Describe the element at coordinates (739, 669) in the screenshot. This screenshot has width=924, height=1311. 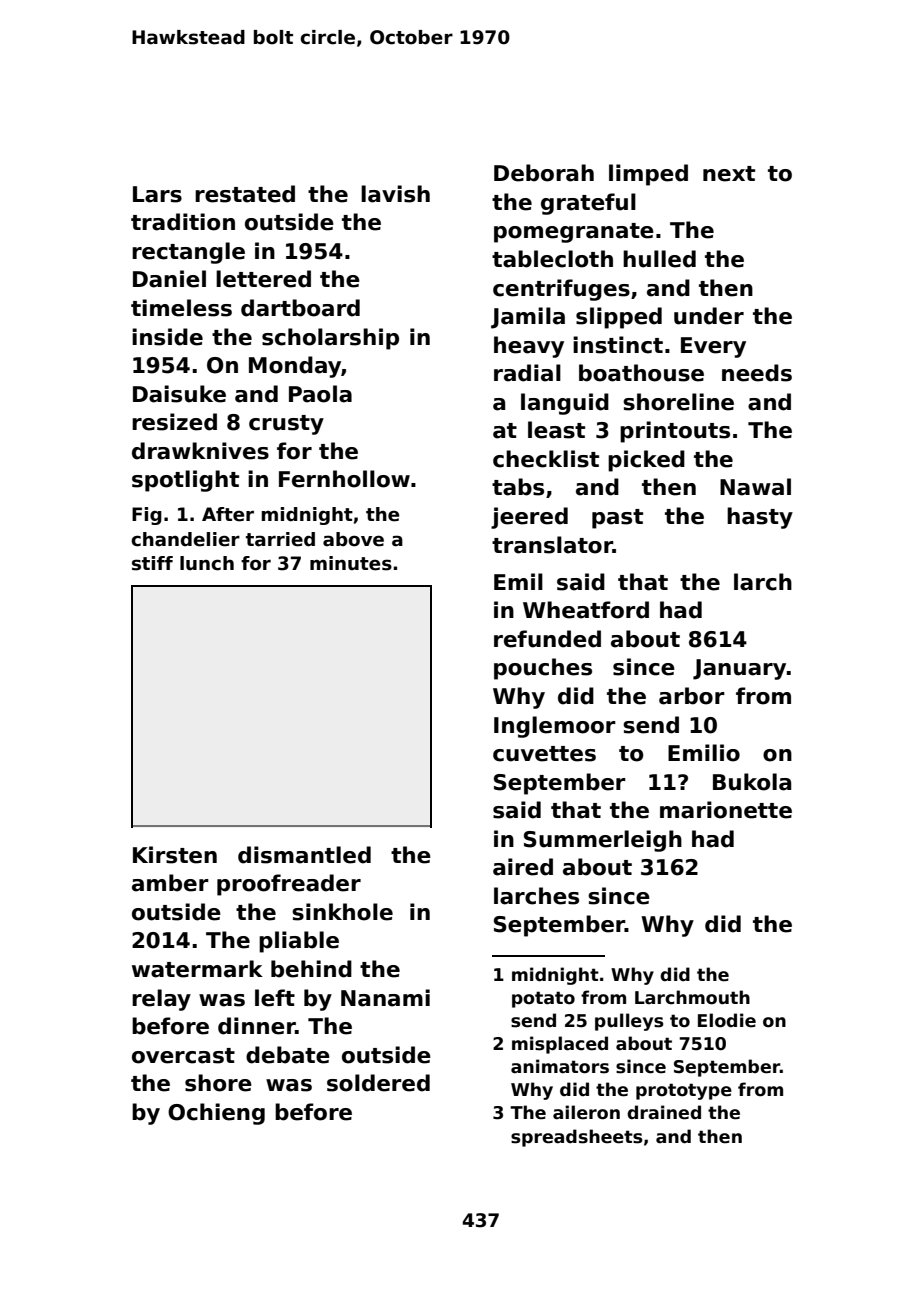
I see `January` at that location.
